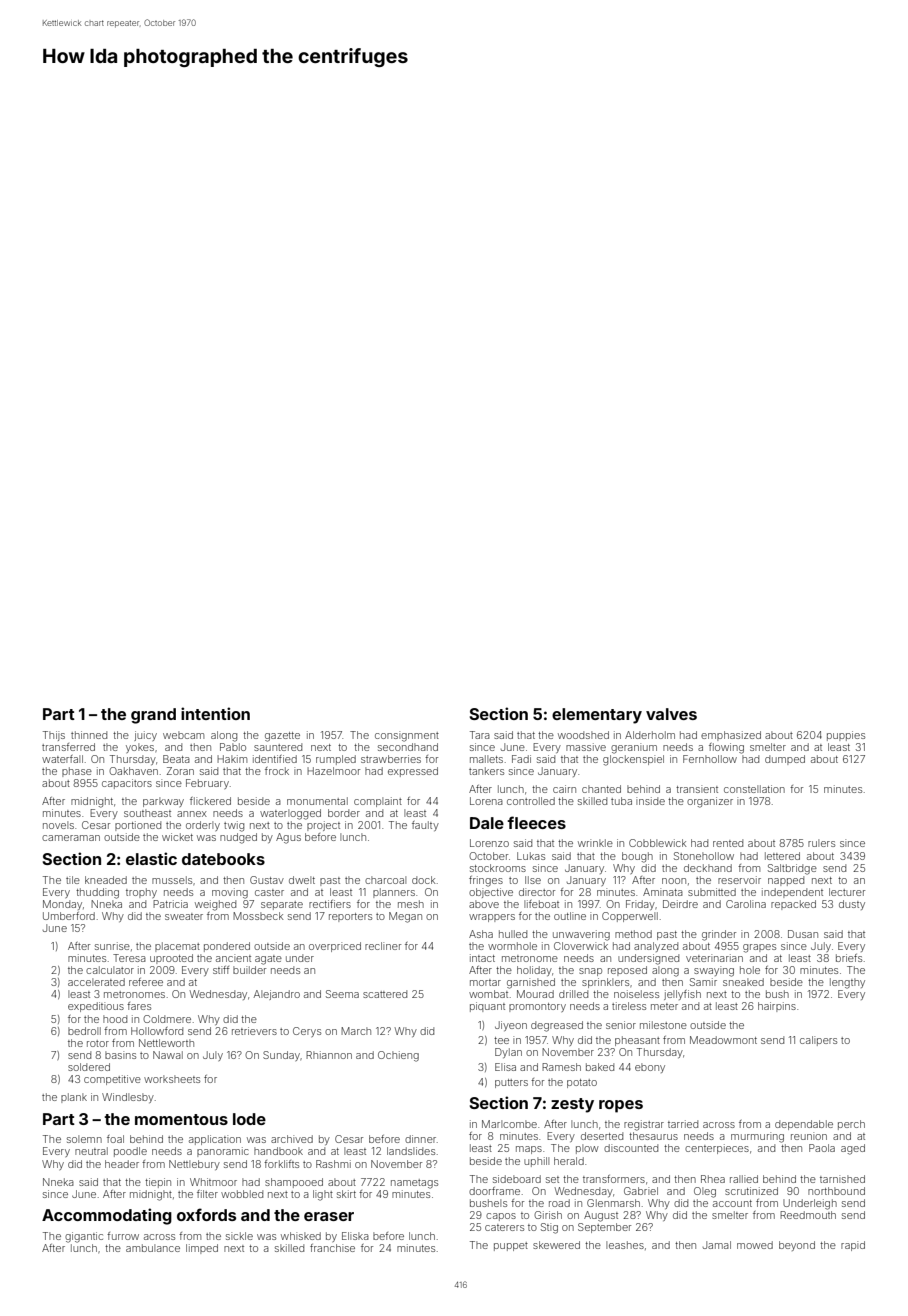 The width and height of the screenshot is (908, 1316). What do you see at coordinates (804, 1125) in the screenshot?
I see `dependable` at bounding box center [804, 1125].
